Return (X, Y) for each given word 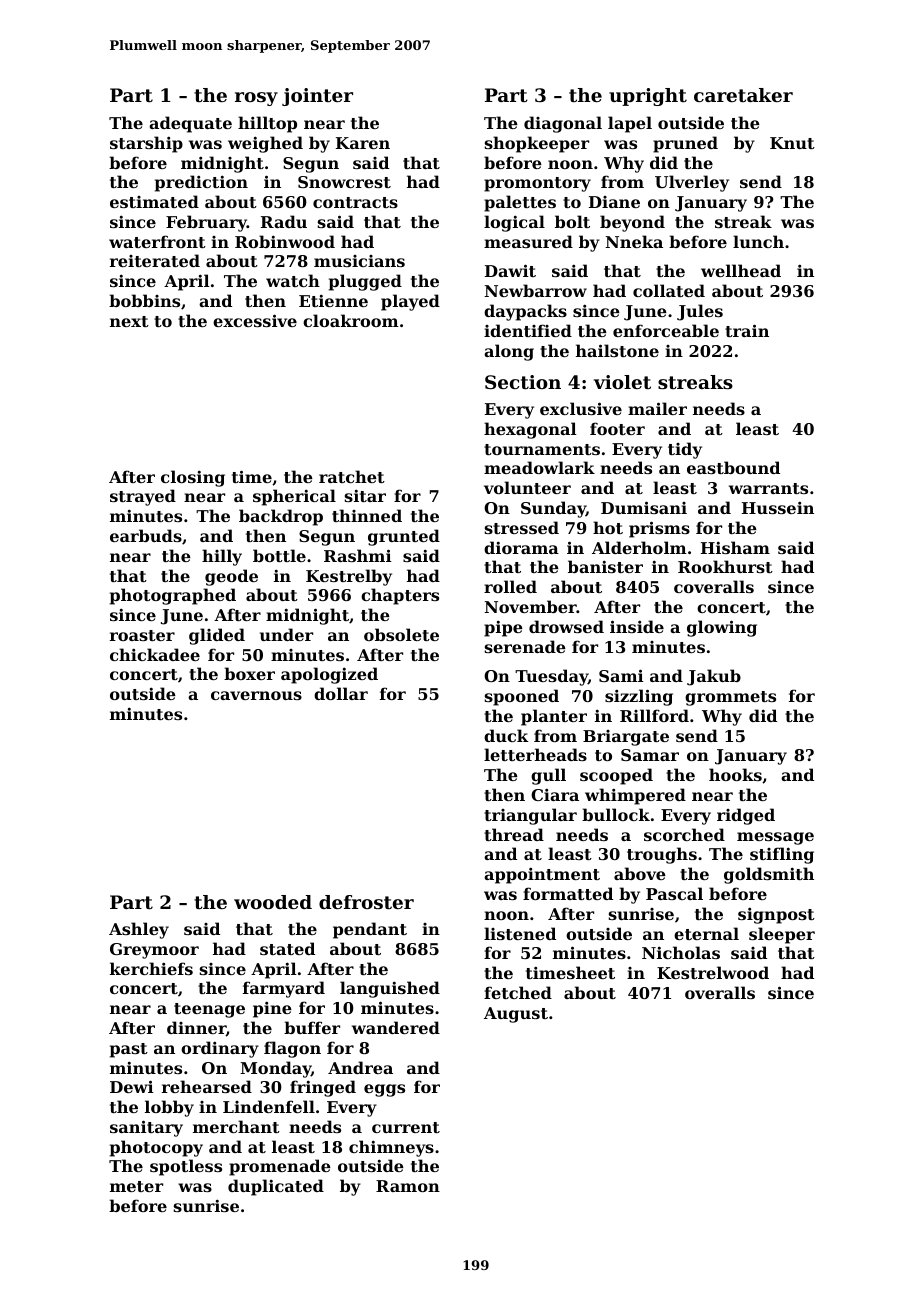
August (516, 1015)
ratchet (352, 476)
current (406, 1127)
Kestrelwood (713, 972)
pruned (685, 144)
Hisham (735, 547)
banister (605, 566)
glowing (722, 628)
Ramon (408, 1186)
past (129, 1050)
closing (193, 478)
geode (231, 577)
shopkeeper (537, 144)
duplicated (276, 1187)
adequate (190, 124)
